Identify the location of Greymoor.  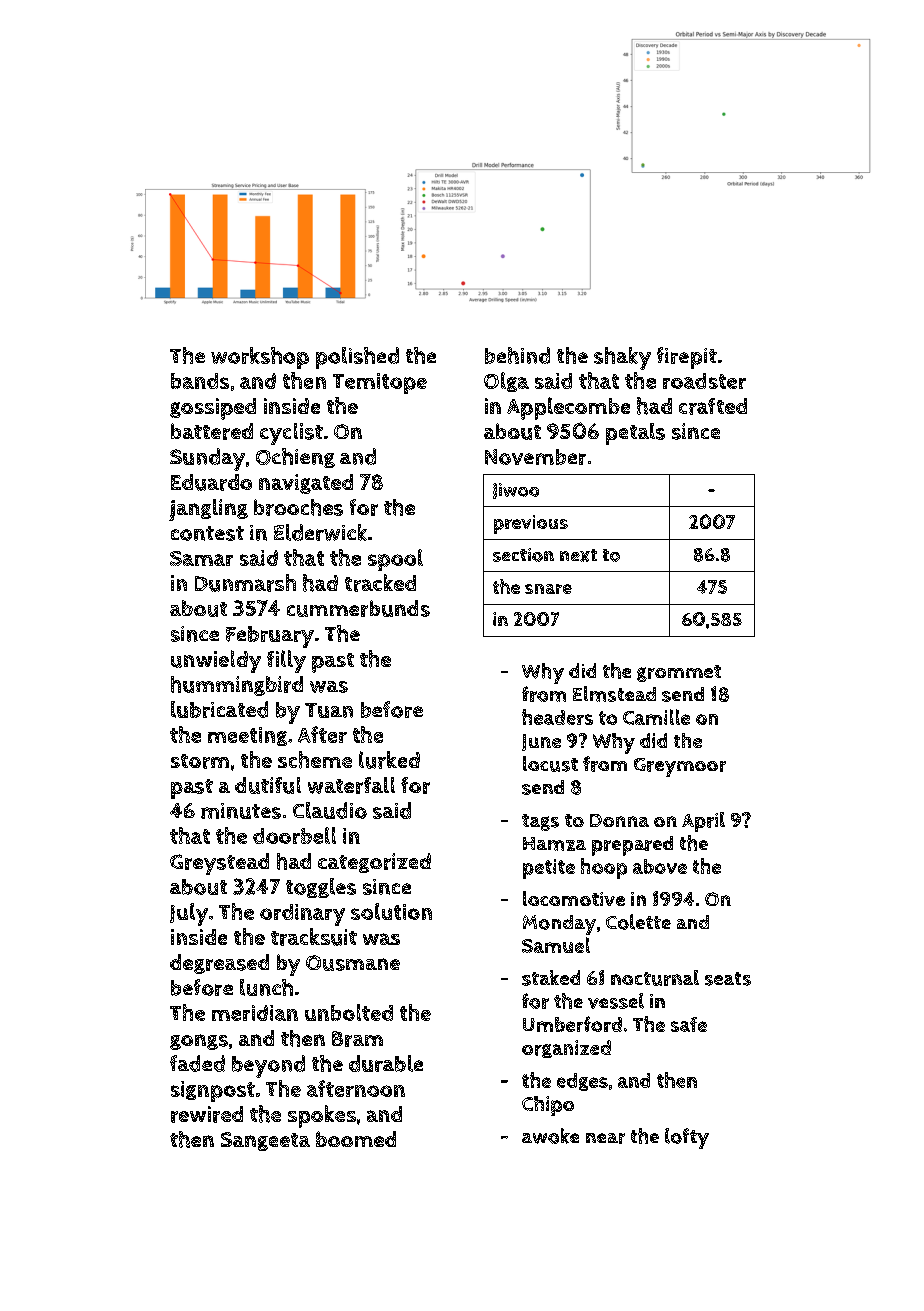
(680, 767).
